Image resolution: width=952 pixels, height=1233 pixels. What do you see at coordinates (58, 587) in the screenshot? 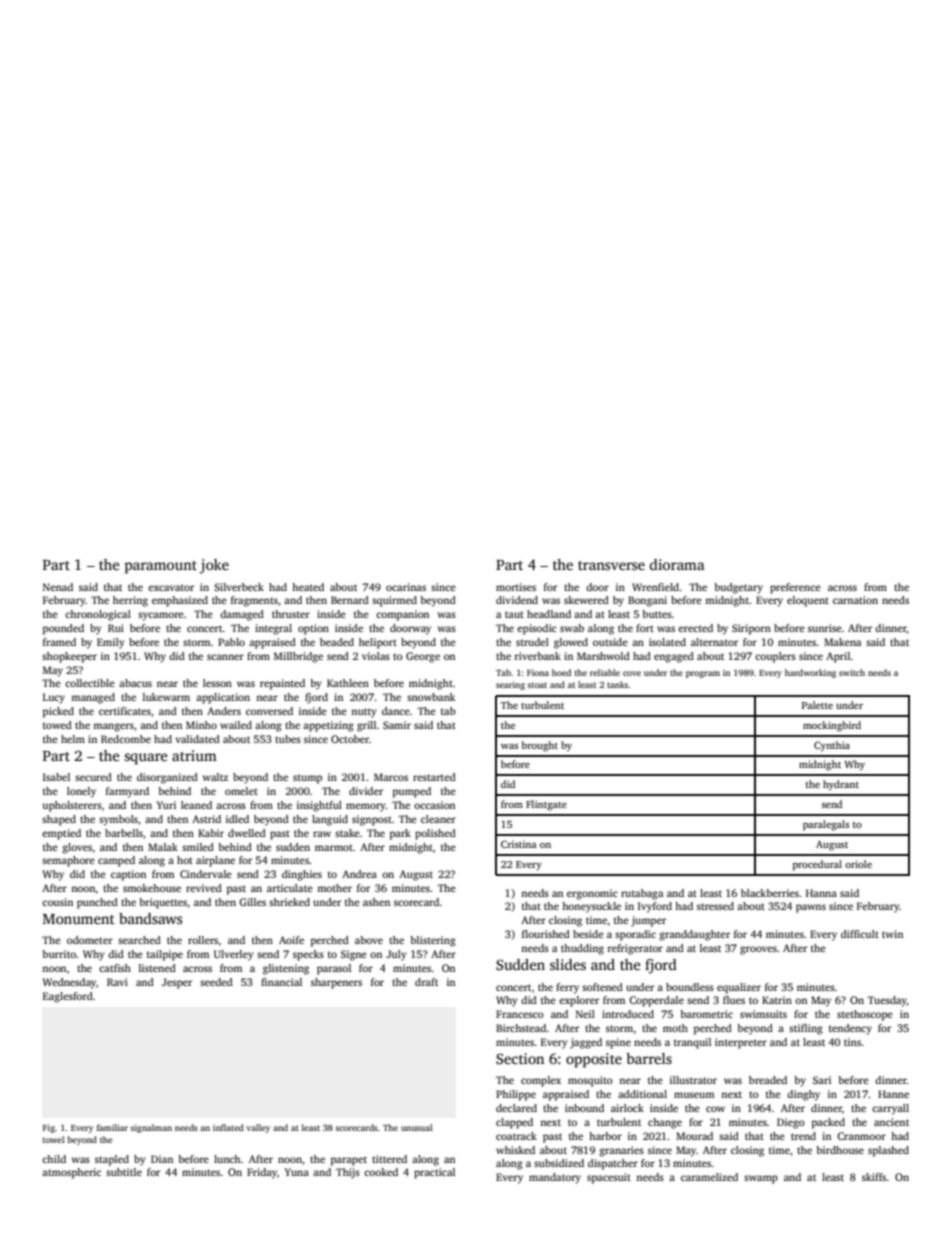
I see `Nenad` at bounding box center [58, 587].
